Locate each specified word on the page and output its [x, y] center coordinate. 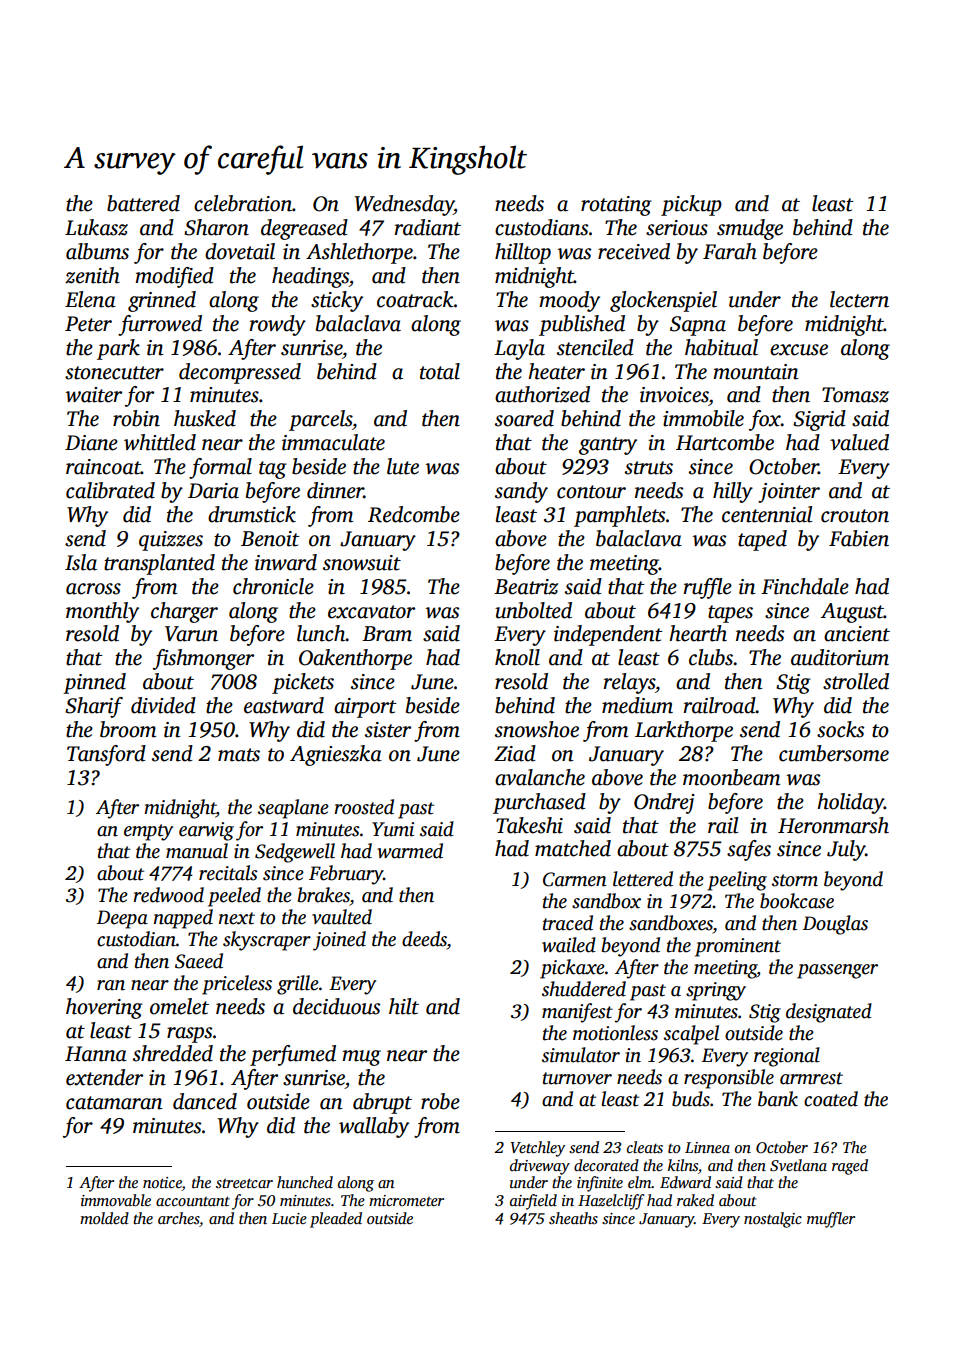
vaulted [342, 917]
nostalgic [773, 1220]
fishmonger [203, 659]
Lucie [289, 1218]
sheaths [573, 1218]
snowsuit [362, 563]
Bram [387, 634]
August [852, 613]
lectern [859, 299]
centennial [767, 514]
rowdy [278, 325]
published [582, 325]
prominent [738, 947]
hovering [104, 1008]
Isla [81, 562]
